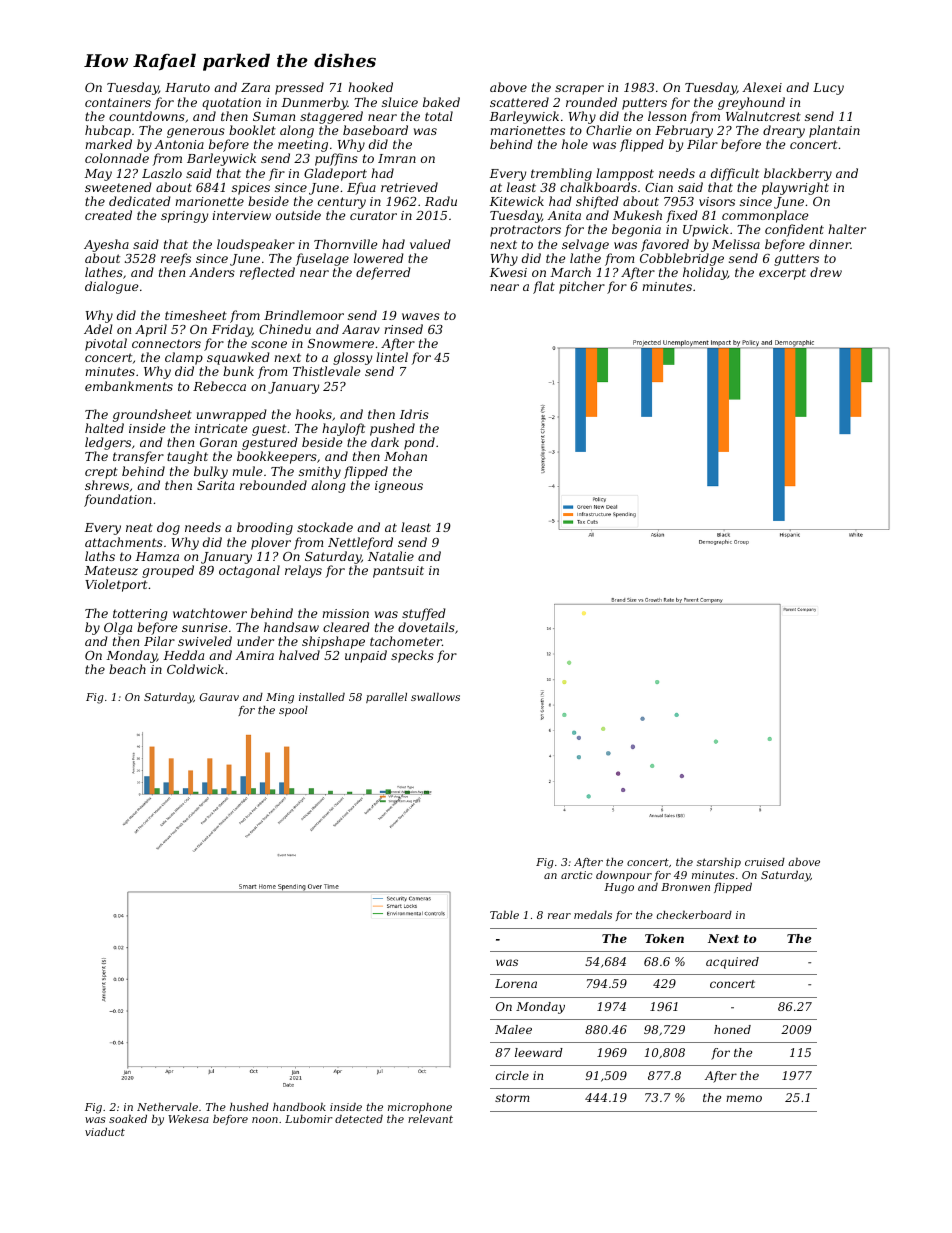 The height and width of the page is (1233, 952). I want to click on cruised, so click(765, 862).
